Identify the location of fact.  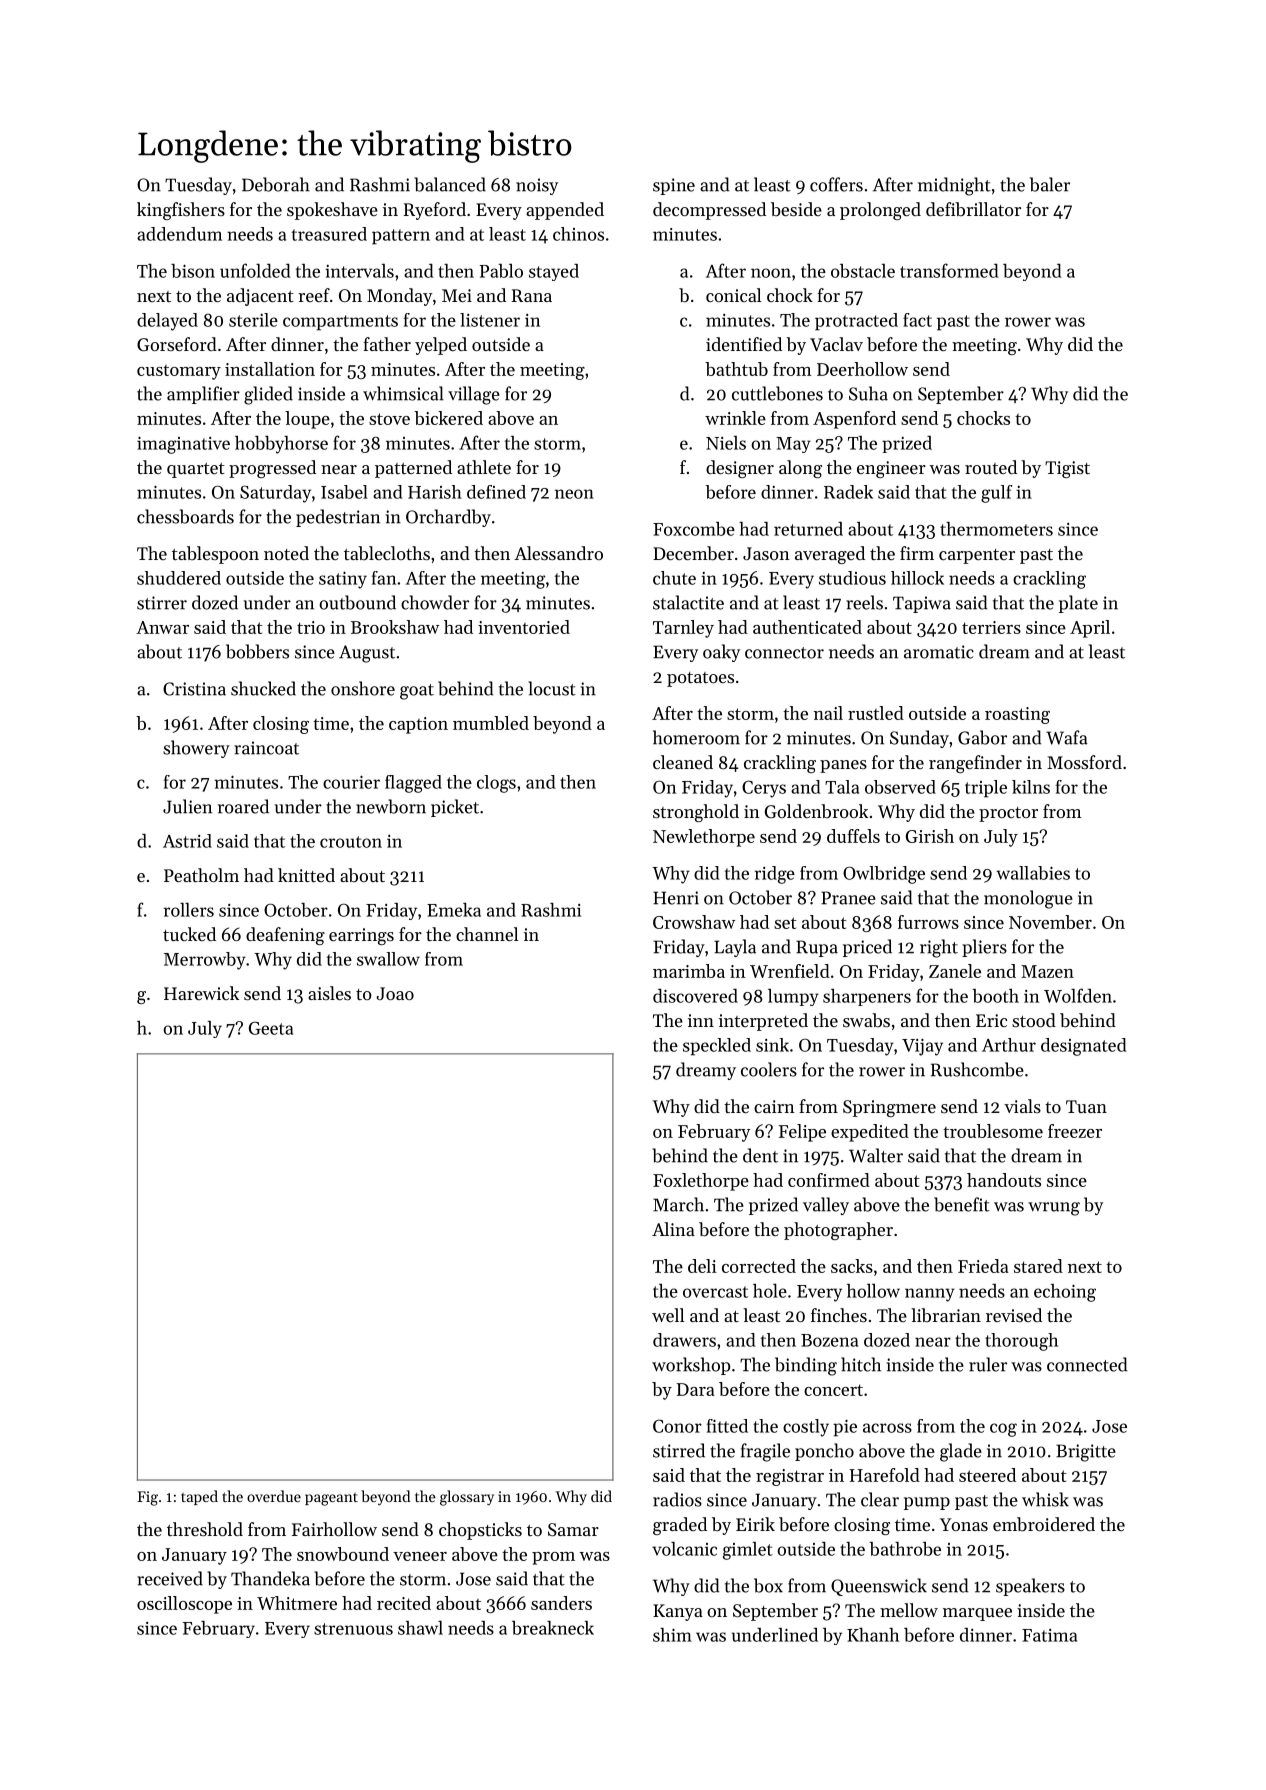
(917, 320).
